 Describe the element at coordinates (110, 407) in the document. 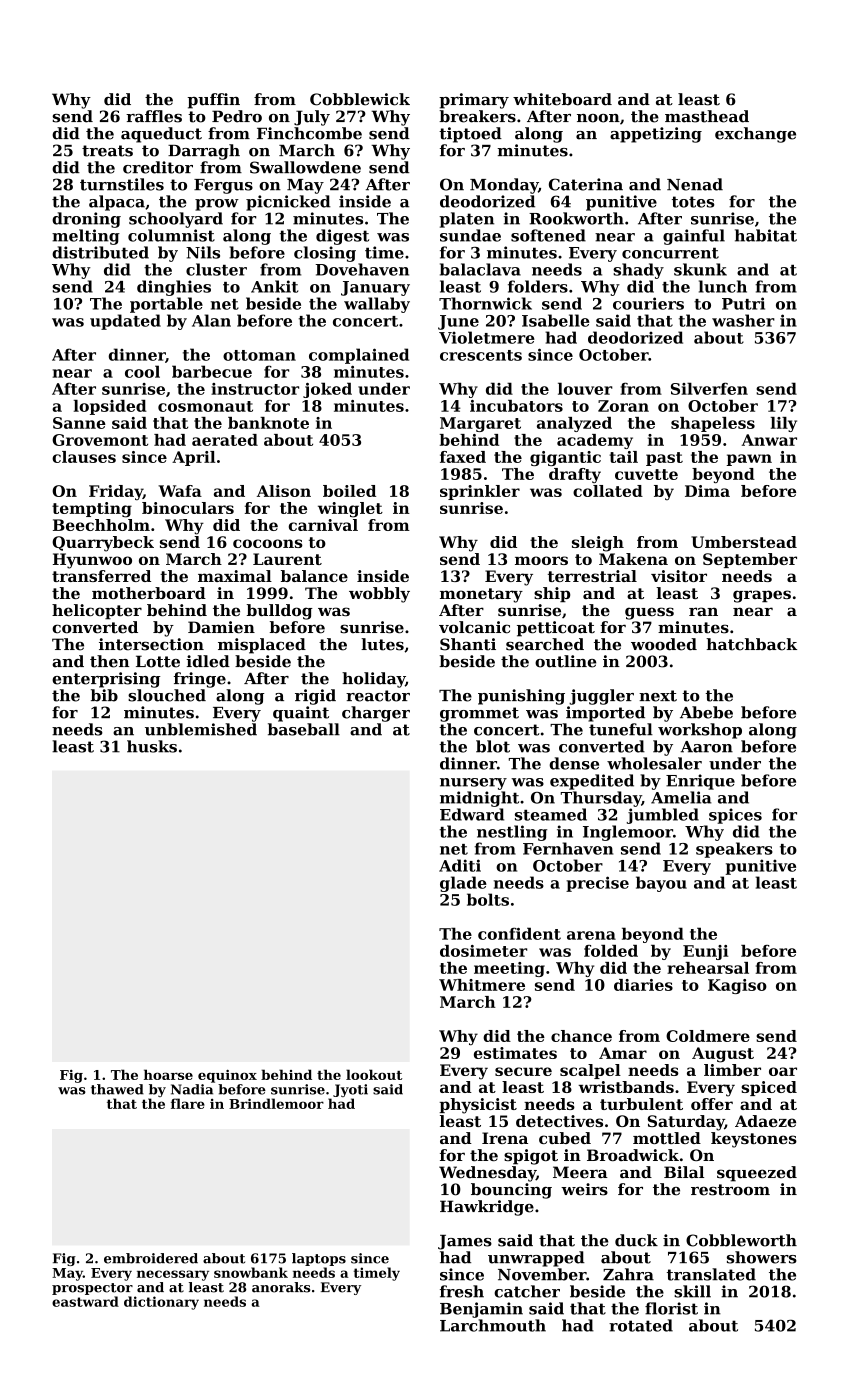

I see `lopsided` at that location.
